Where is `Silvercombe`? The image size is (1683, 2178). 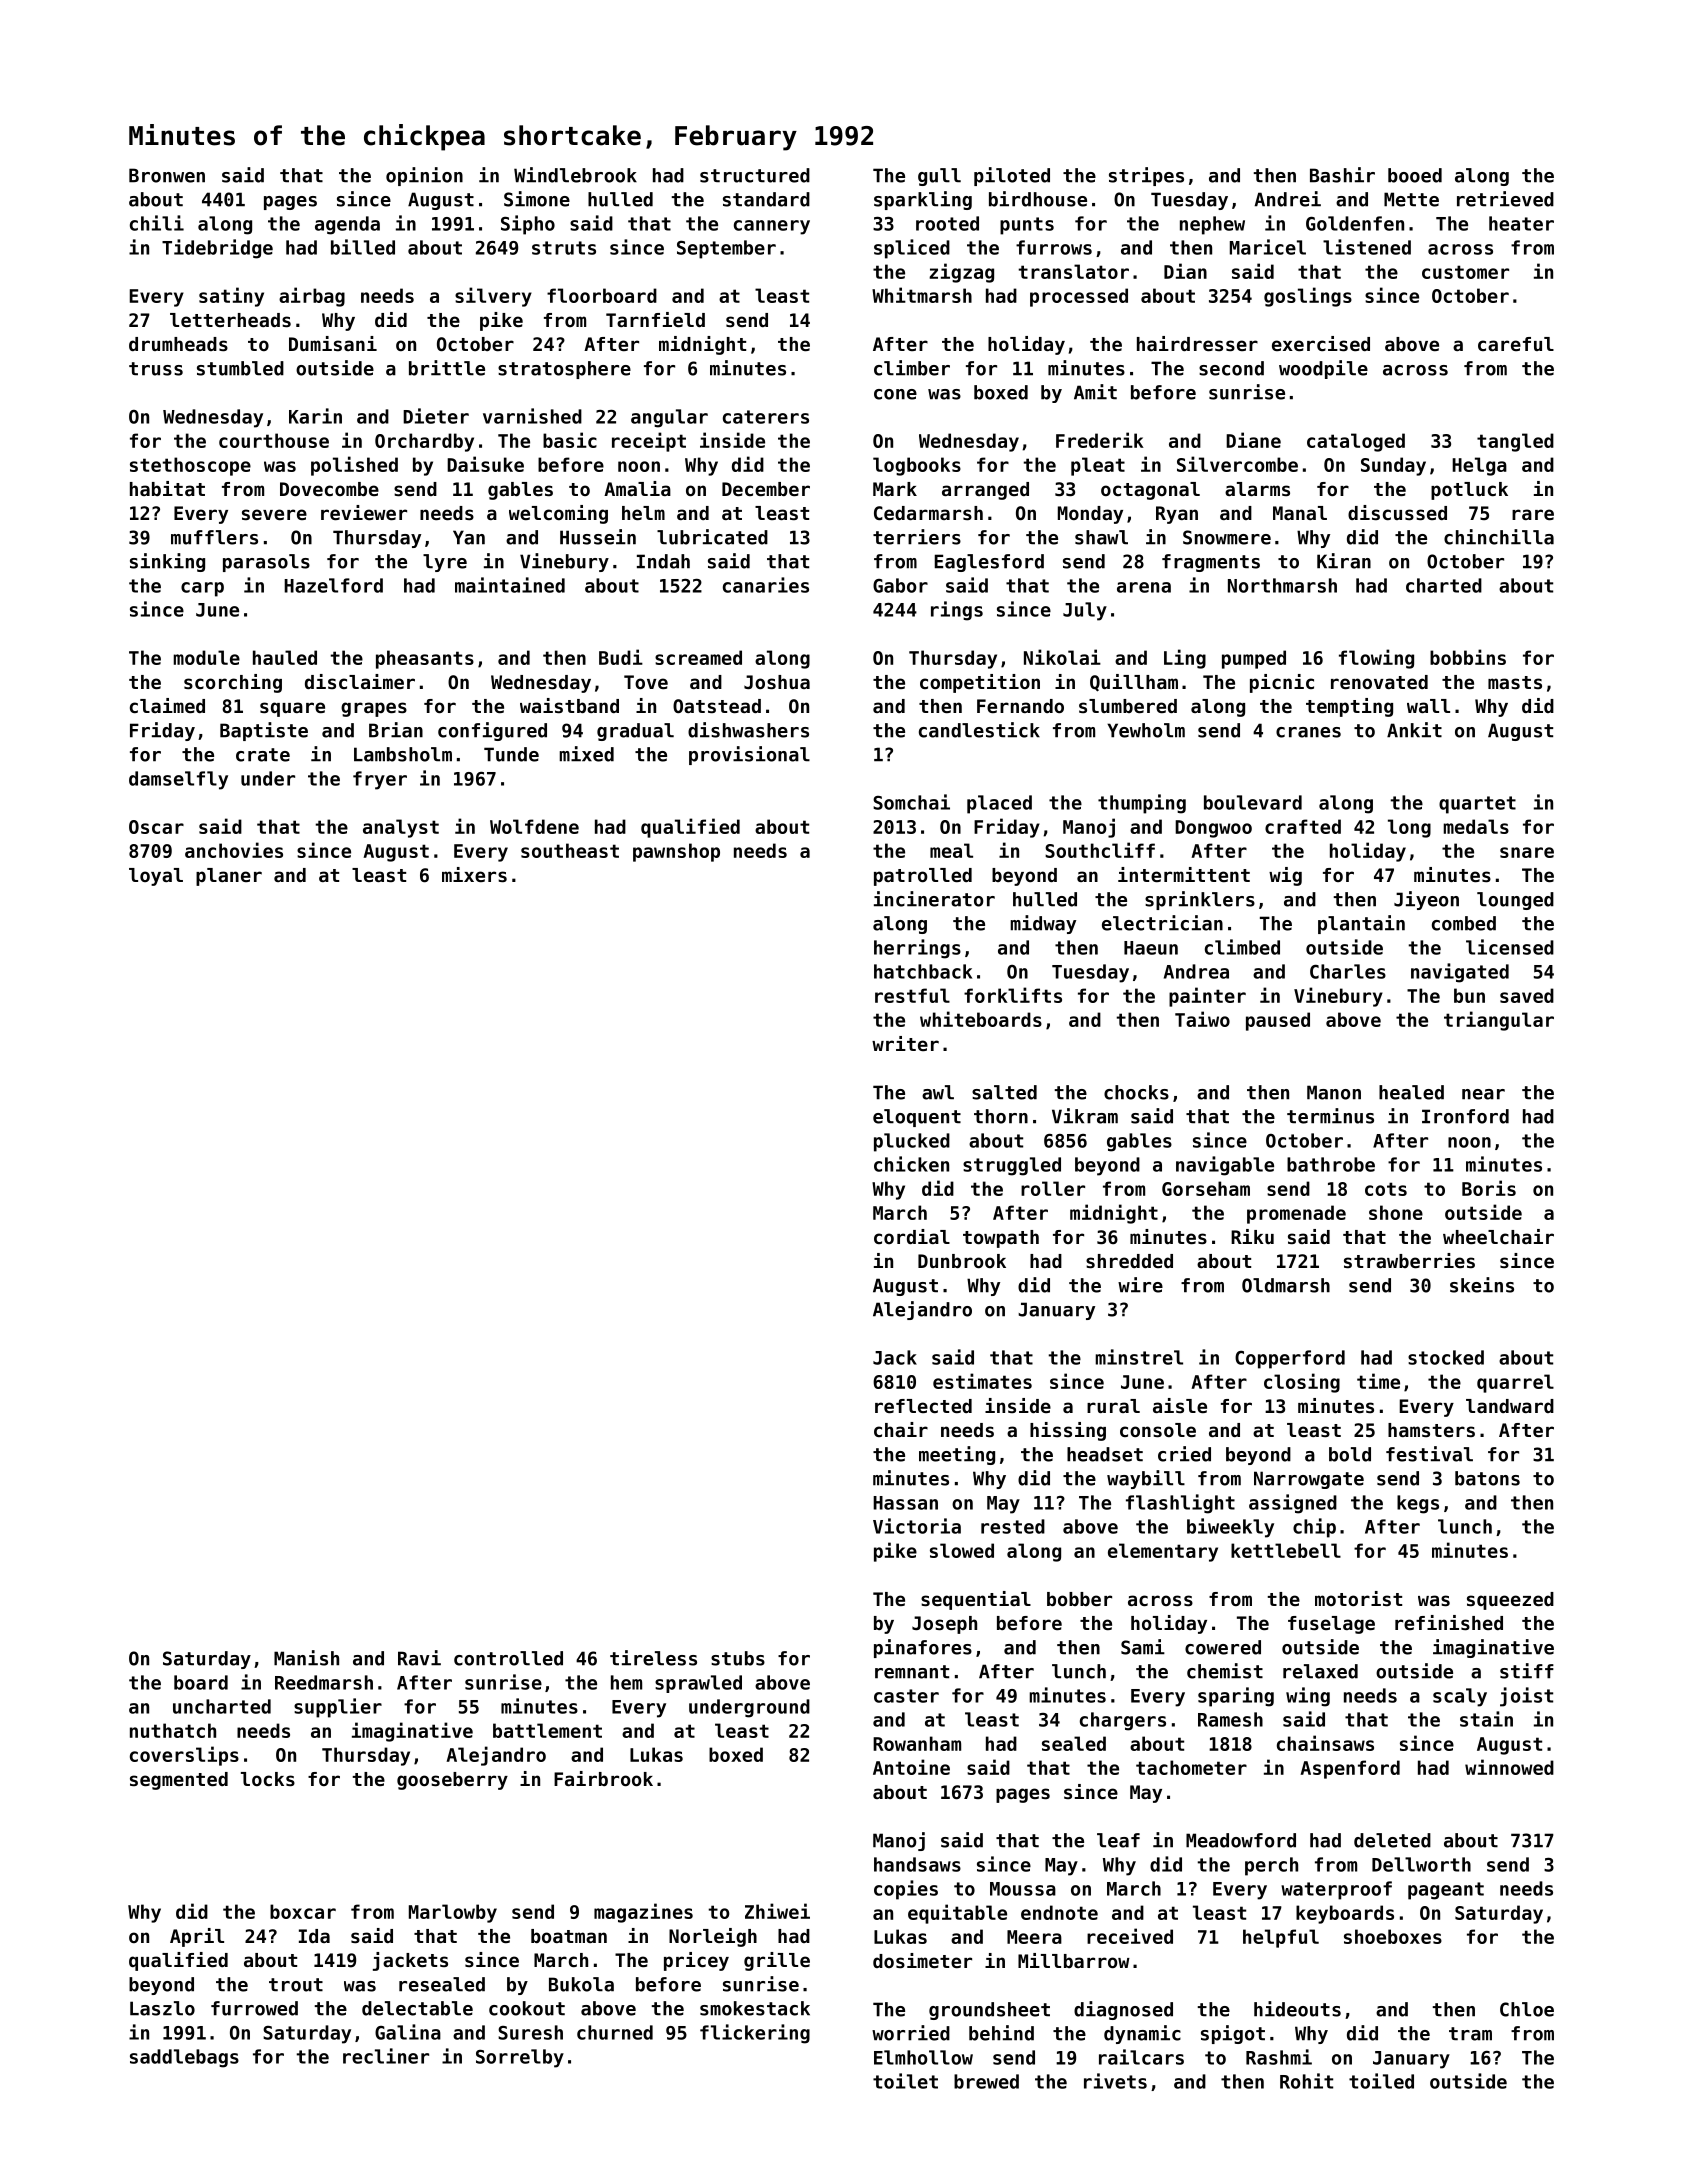
Silvercombe is located at coordinates (1237, 464).
